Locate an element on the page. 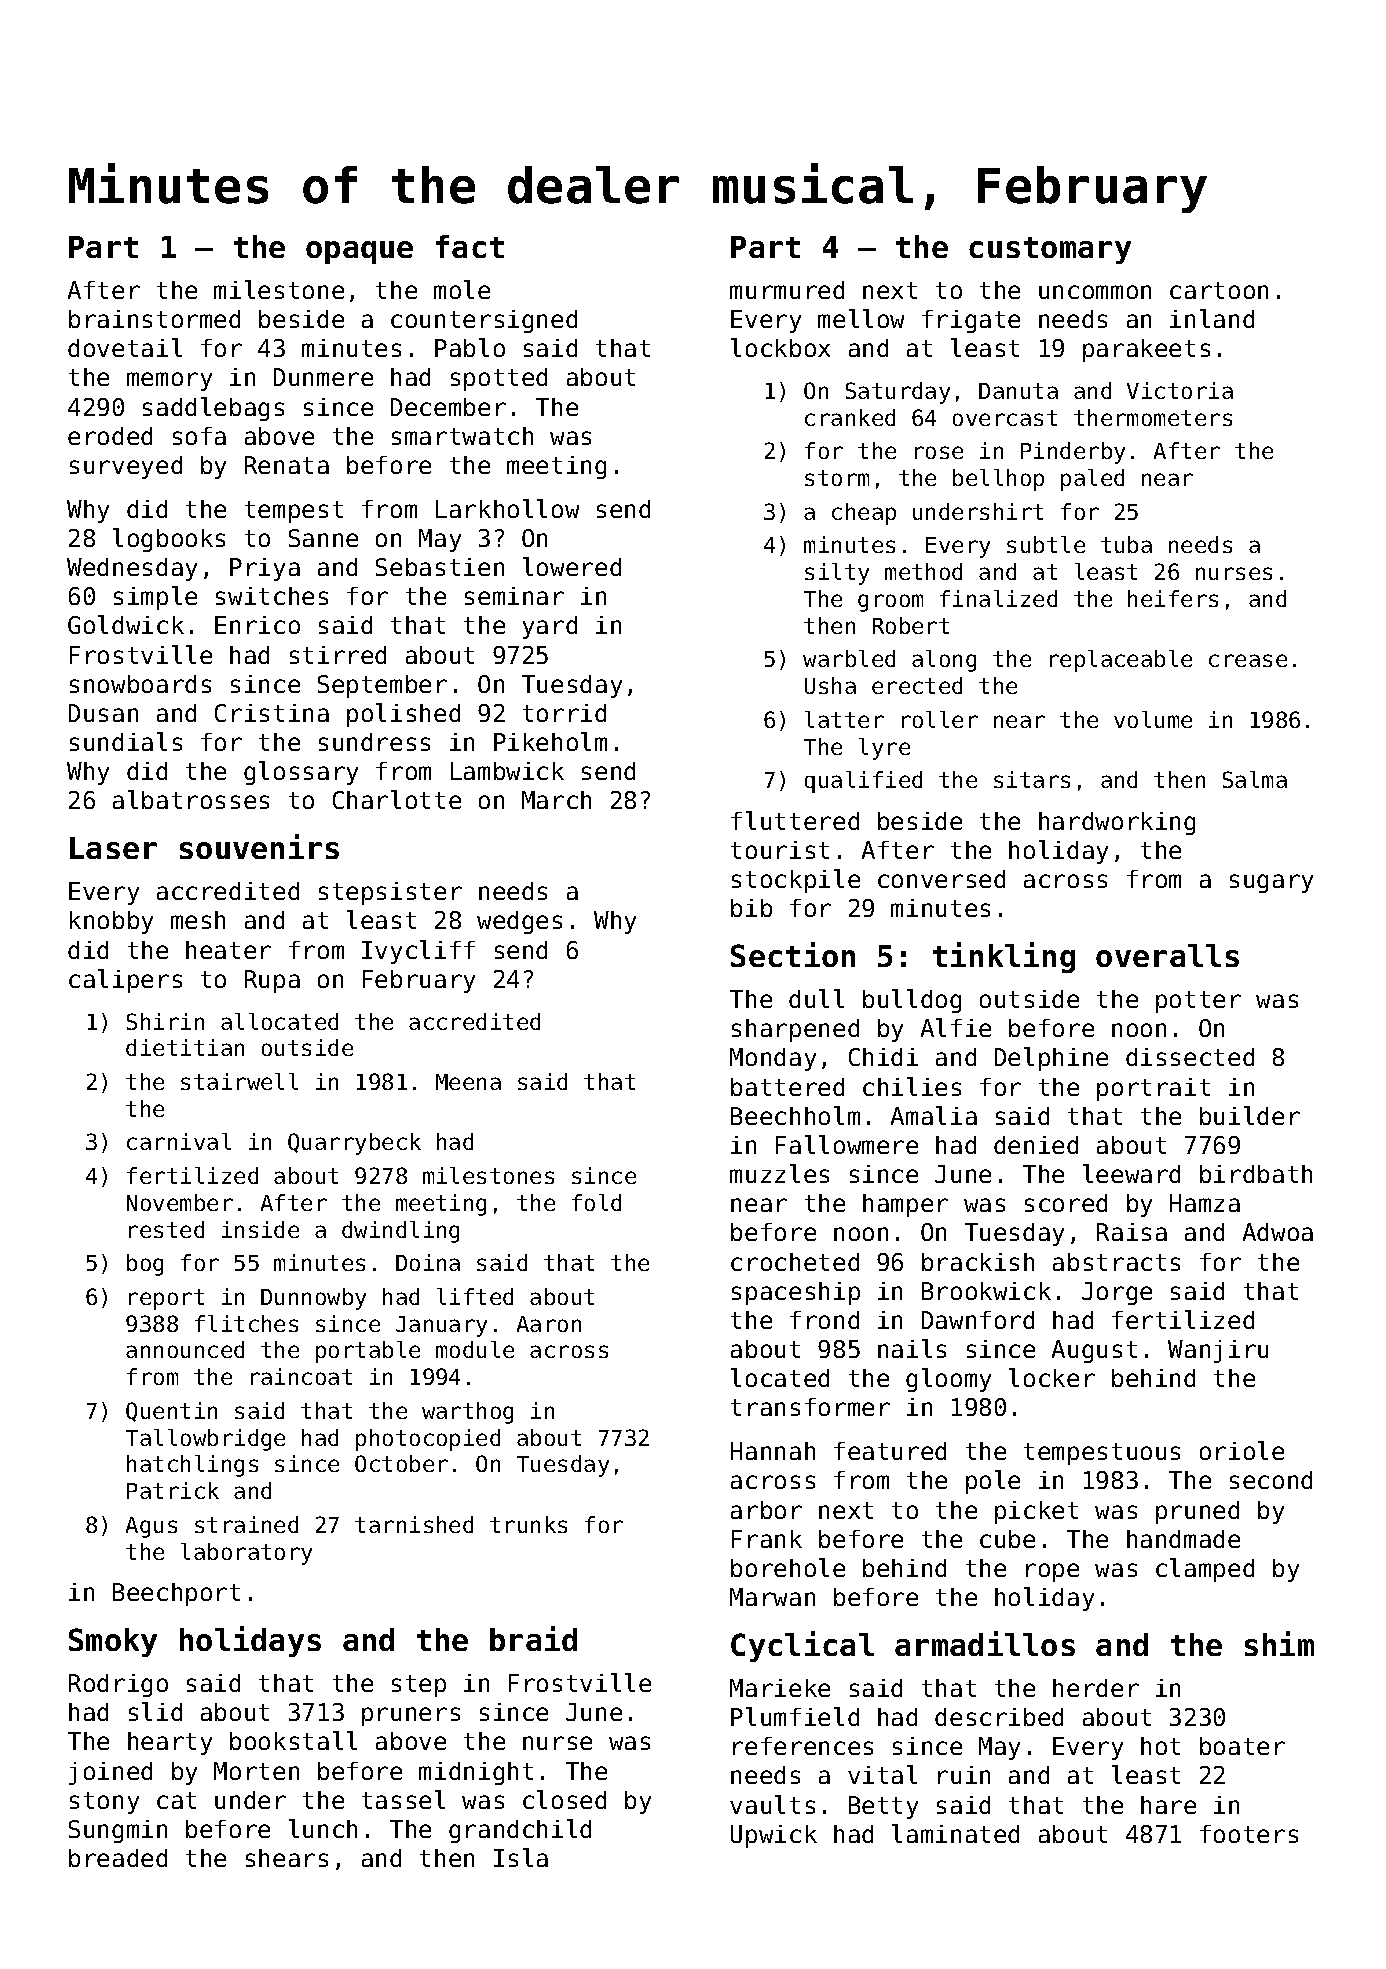 The width and height of the page is (1386, 1969). dovetail is located at coordinates (125, 347).
